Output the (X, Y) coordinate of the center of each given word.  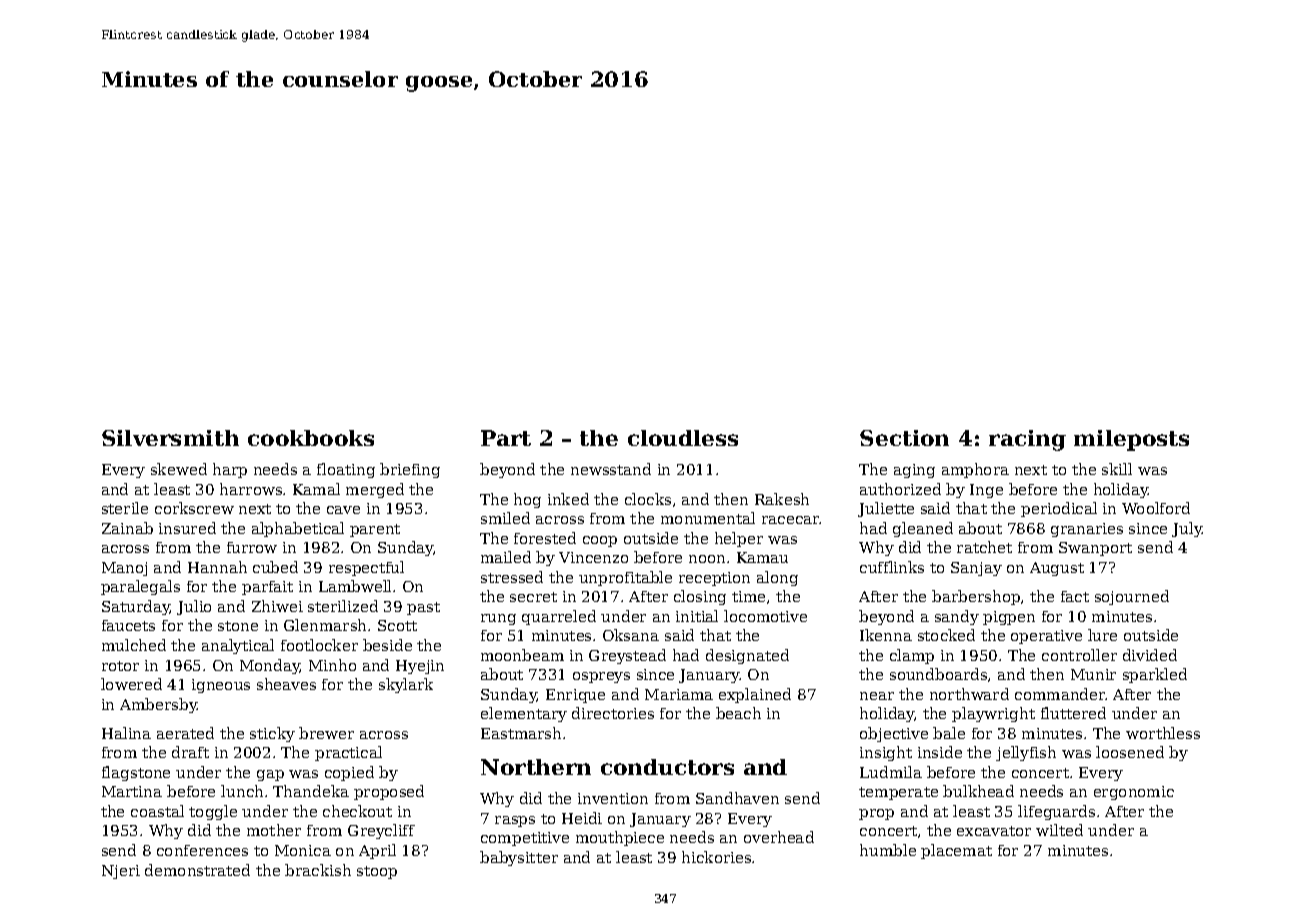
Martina (132, 791)
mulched (134, 645)
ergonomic (1134, 793)
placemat (956, 851)
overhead (779, 837)
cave (343, 510)
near (877, 696)
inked (568, 499)
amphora (975, 470)
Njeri (121, 872)
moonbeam (522, 655)
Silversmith (170, 438)
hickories (716, 857)
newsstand (611, 469)
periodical (1059, 509)
